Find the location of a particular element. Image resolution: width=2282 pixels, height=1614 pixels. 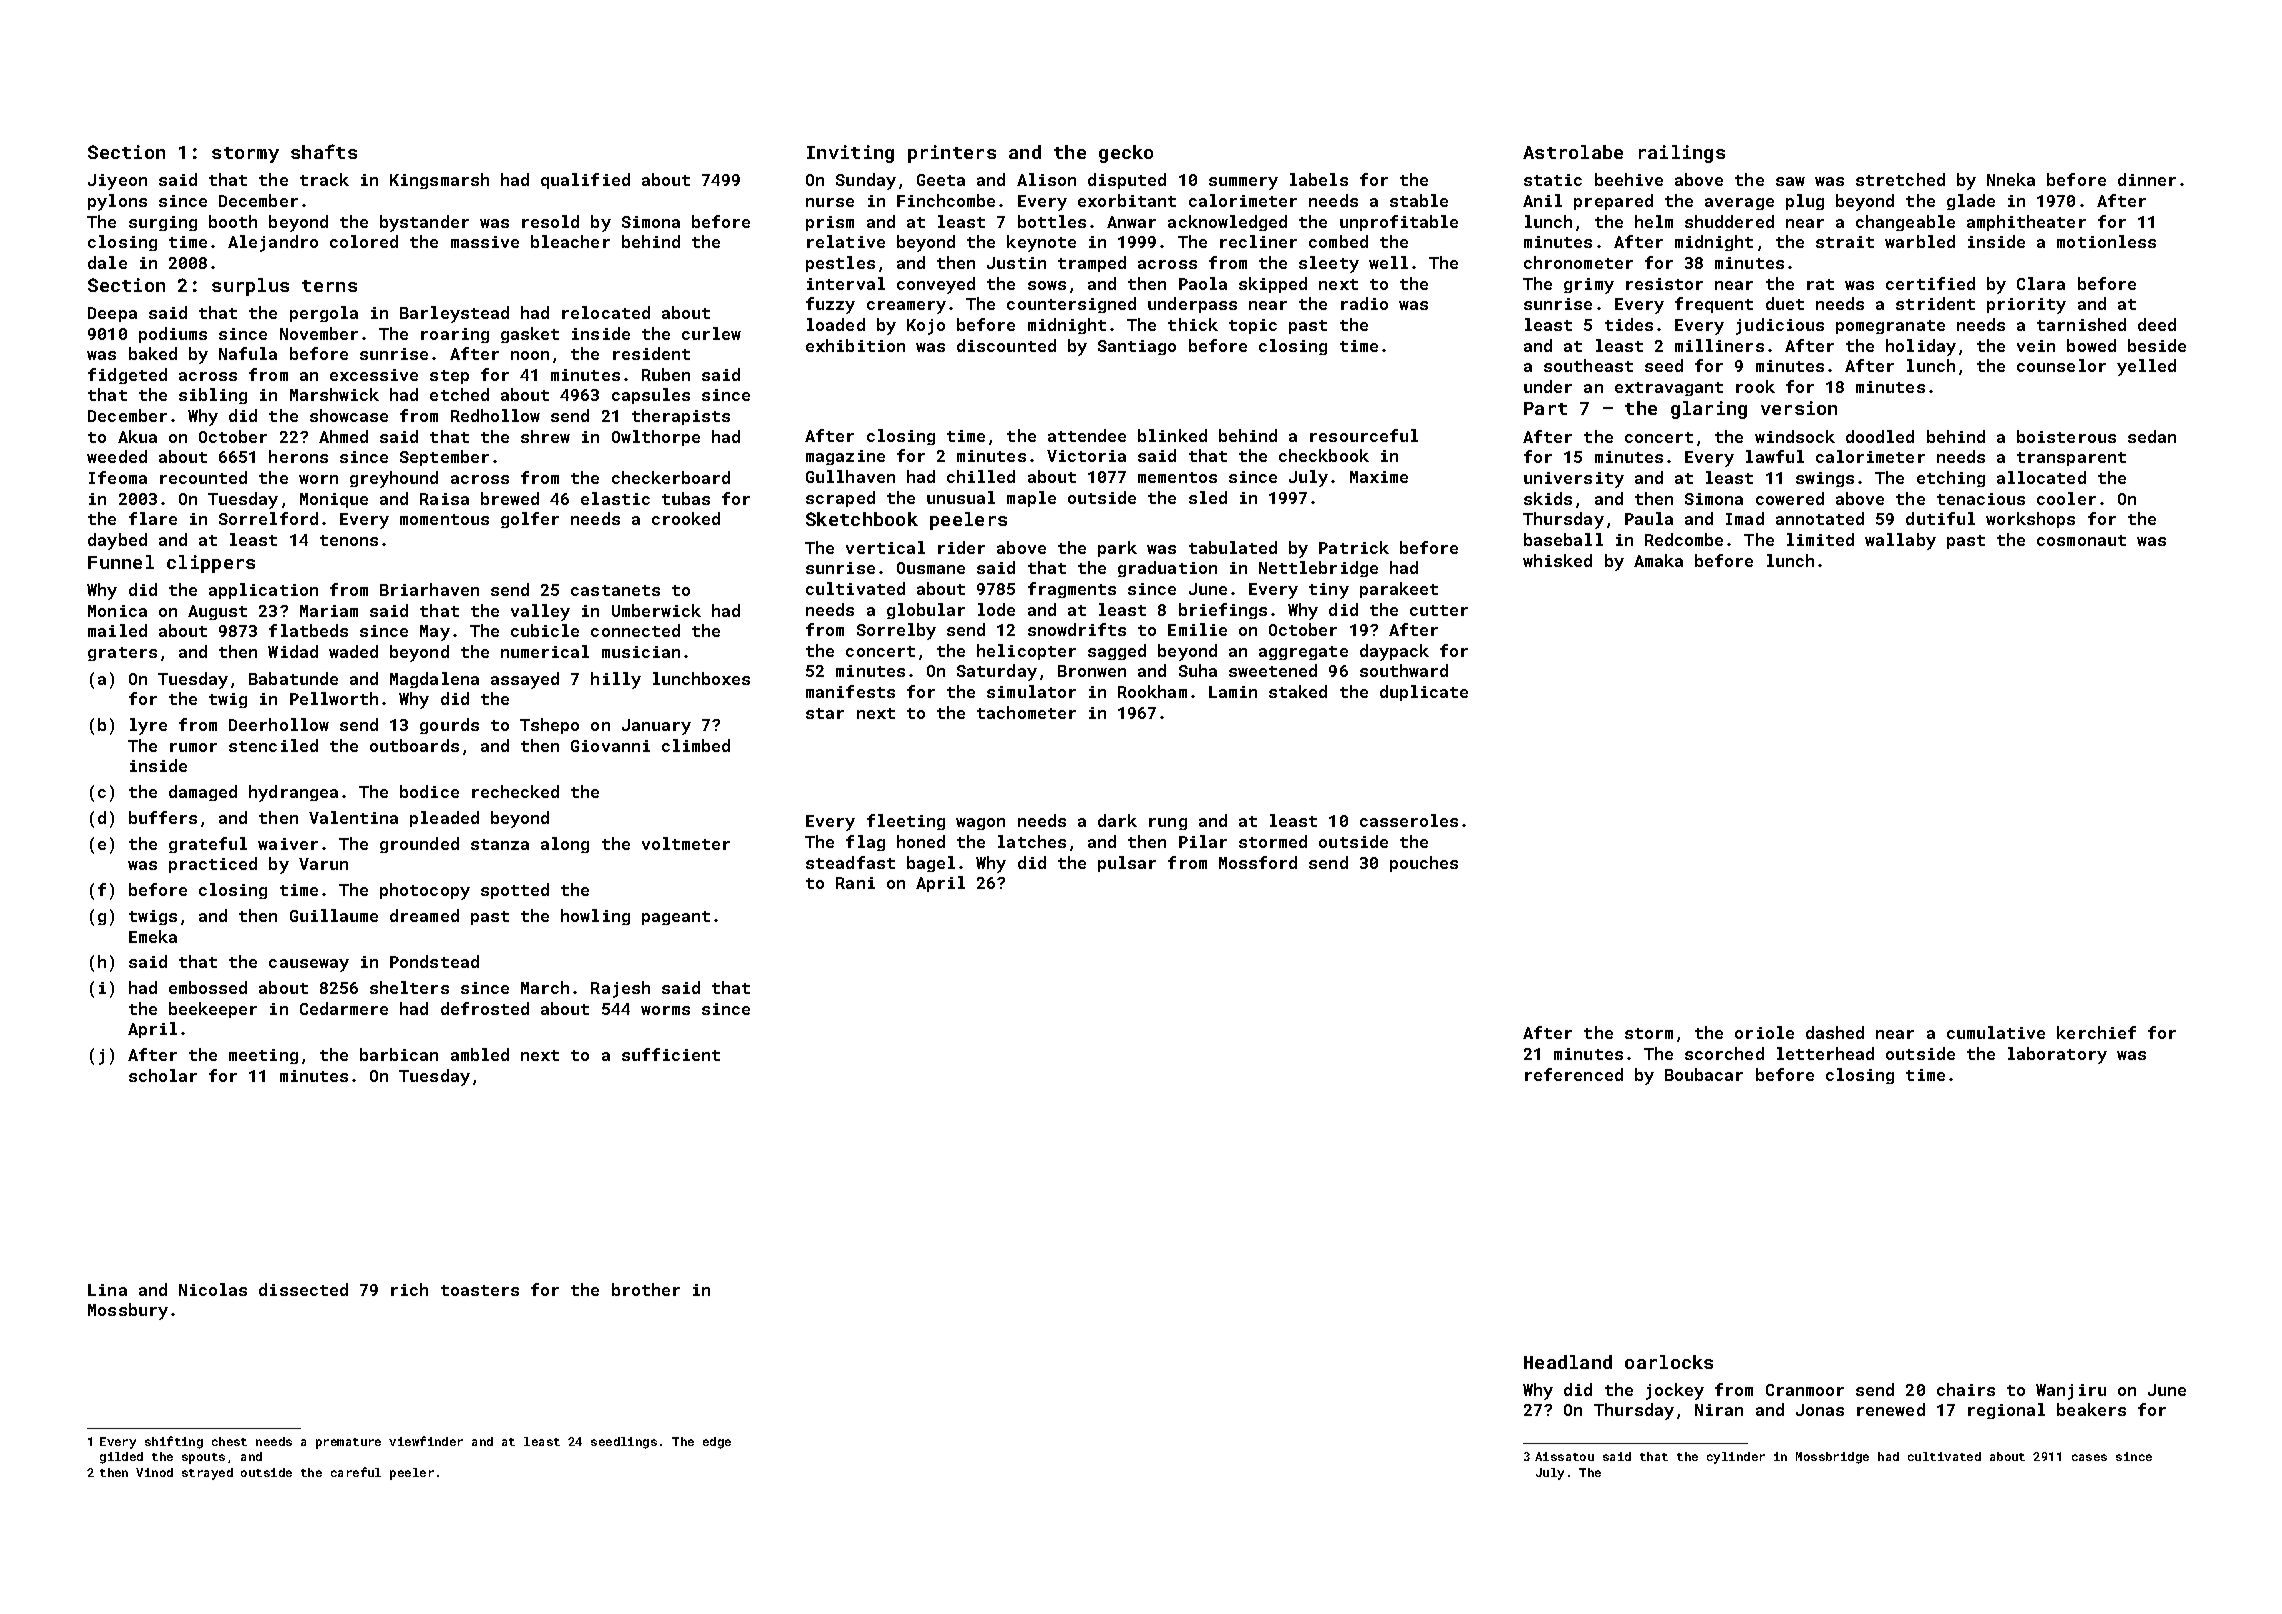

priority is located at coordinates (2026, 306).
